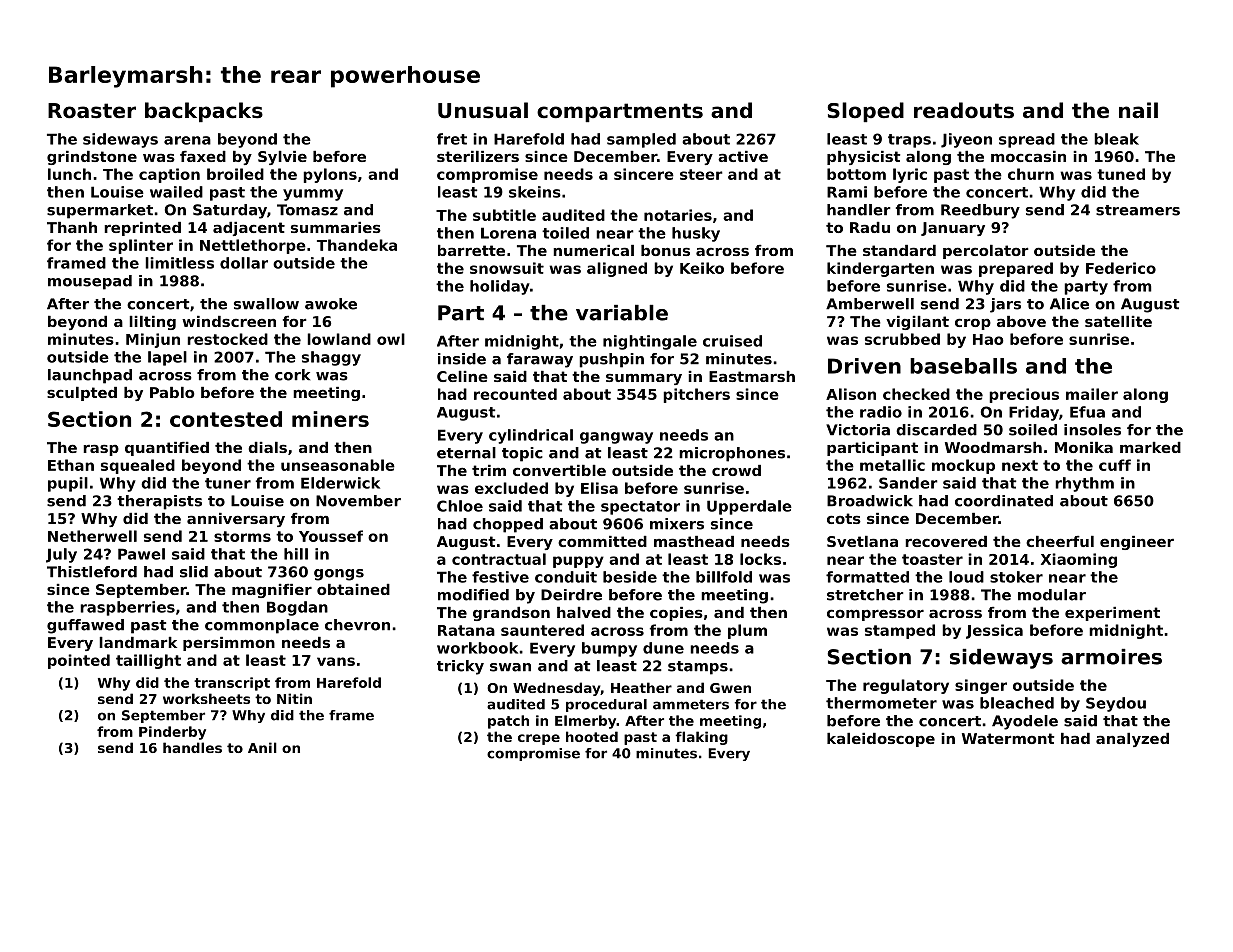 The height and width of the screenshot is (952, 1233). What do you see at coordinates (540, 360) in the screenshot?
I see `faraway` at bounding box center [540, 360].
